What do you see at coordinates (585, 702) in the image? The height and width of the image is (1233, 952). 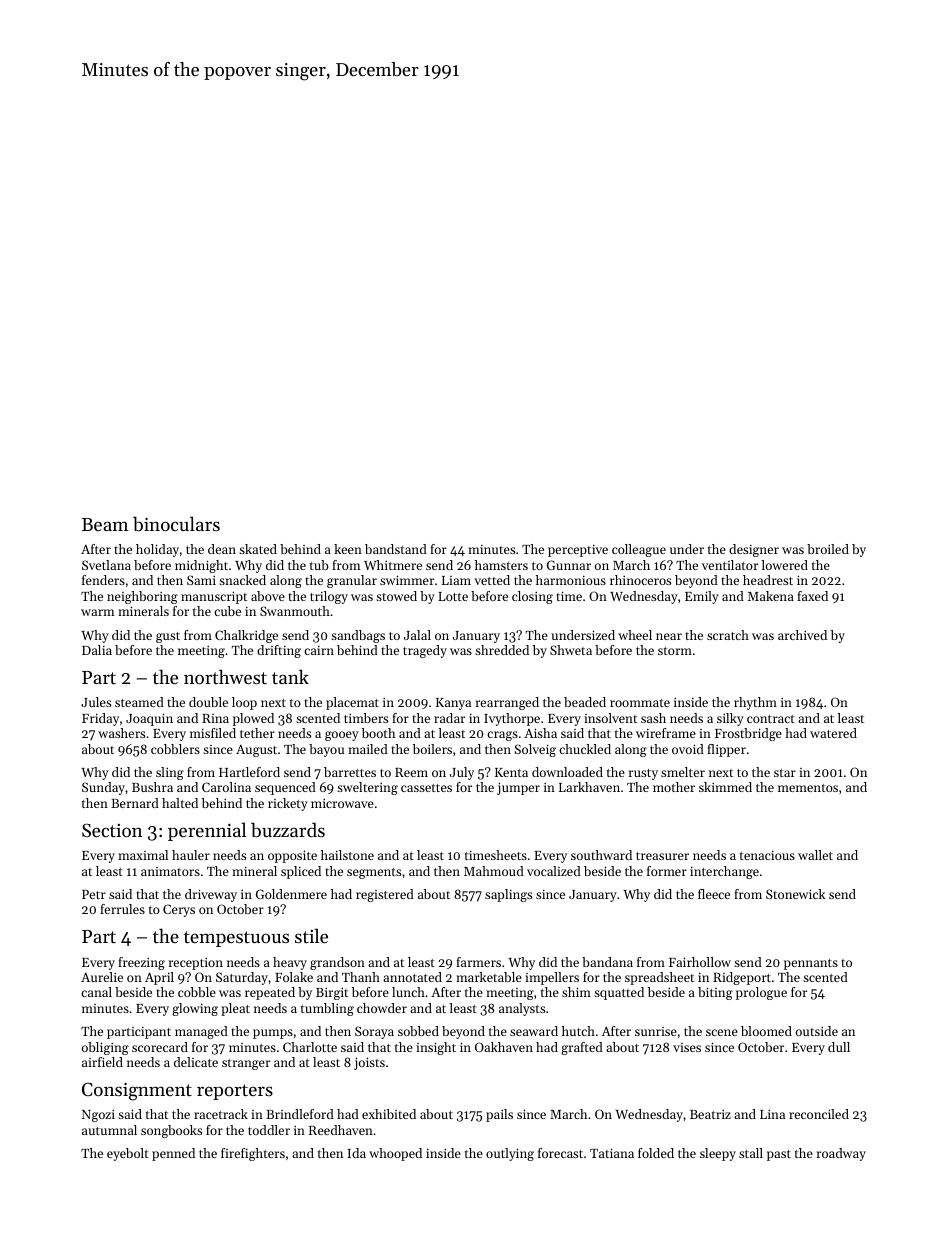 I see `beaded` at bounding box center [585, 702].
